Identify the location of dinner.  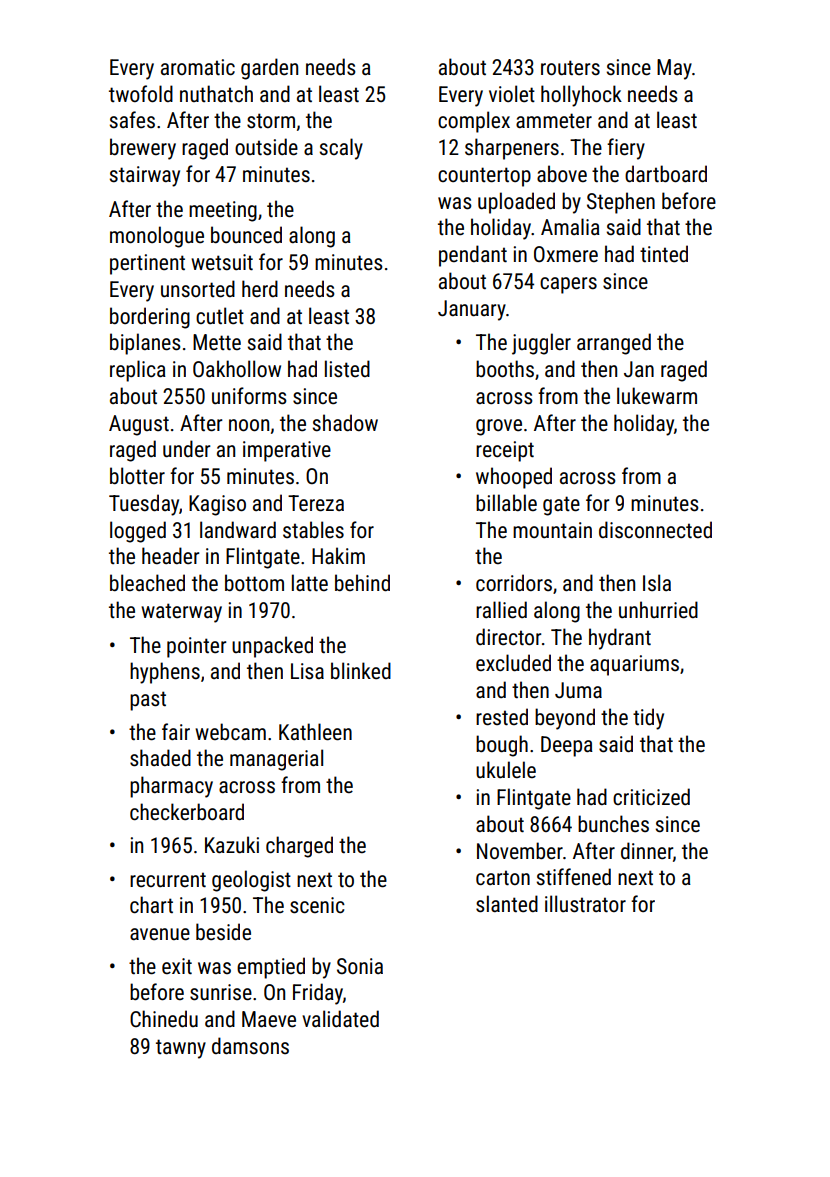
(647, 850).
